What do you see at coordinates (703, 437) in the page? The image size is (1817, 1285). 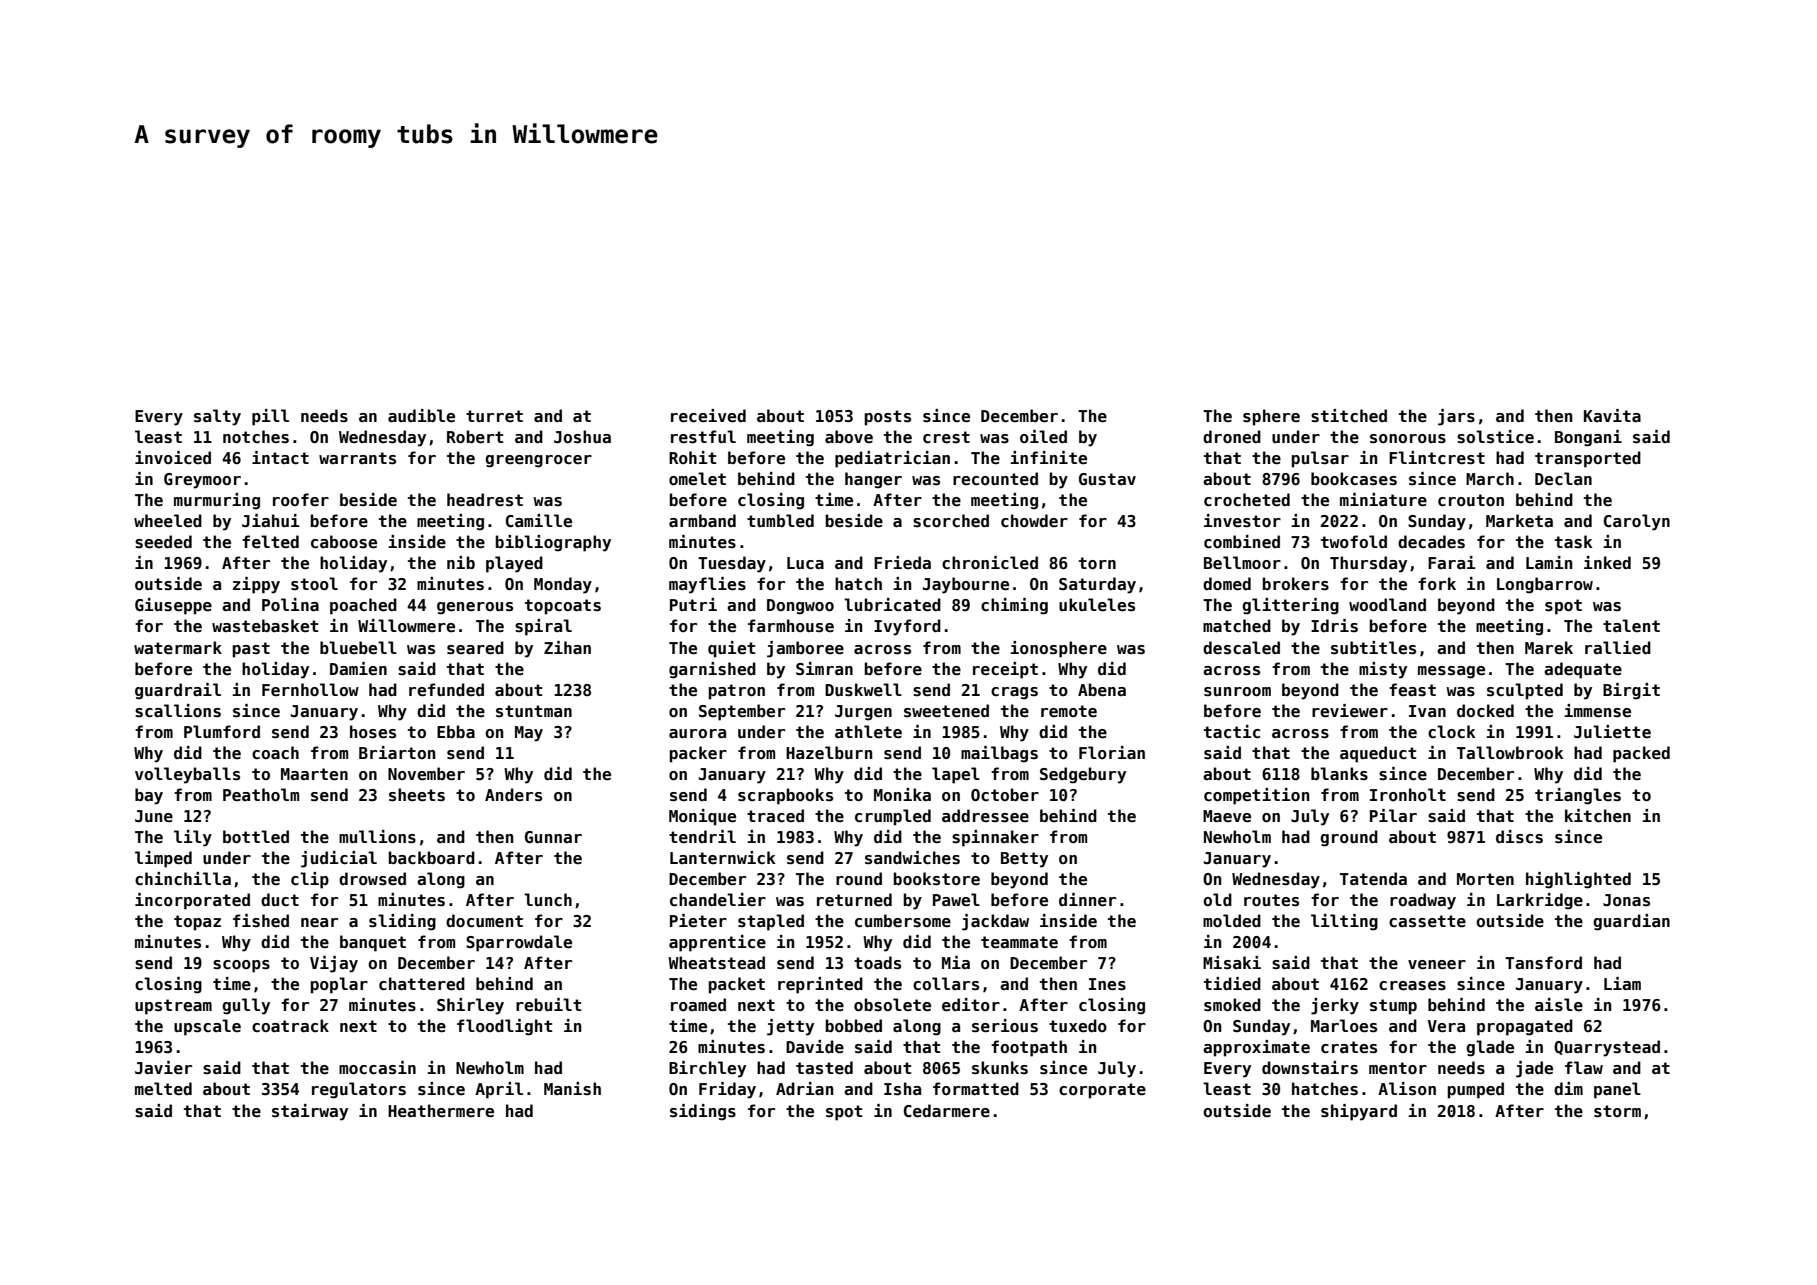 I see `restful` at bounding box center [703, 437].
